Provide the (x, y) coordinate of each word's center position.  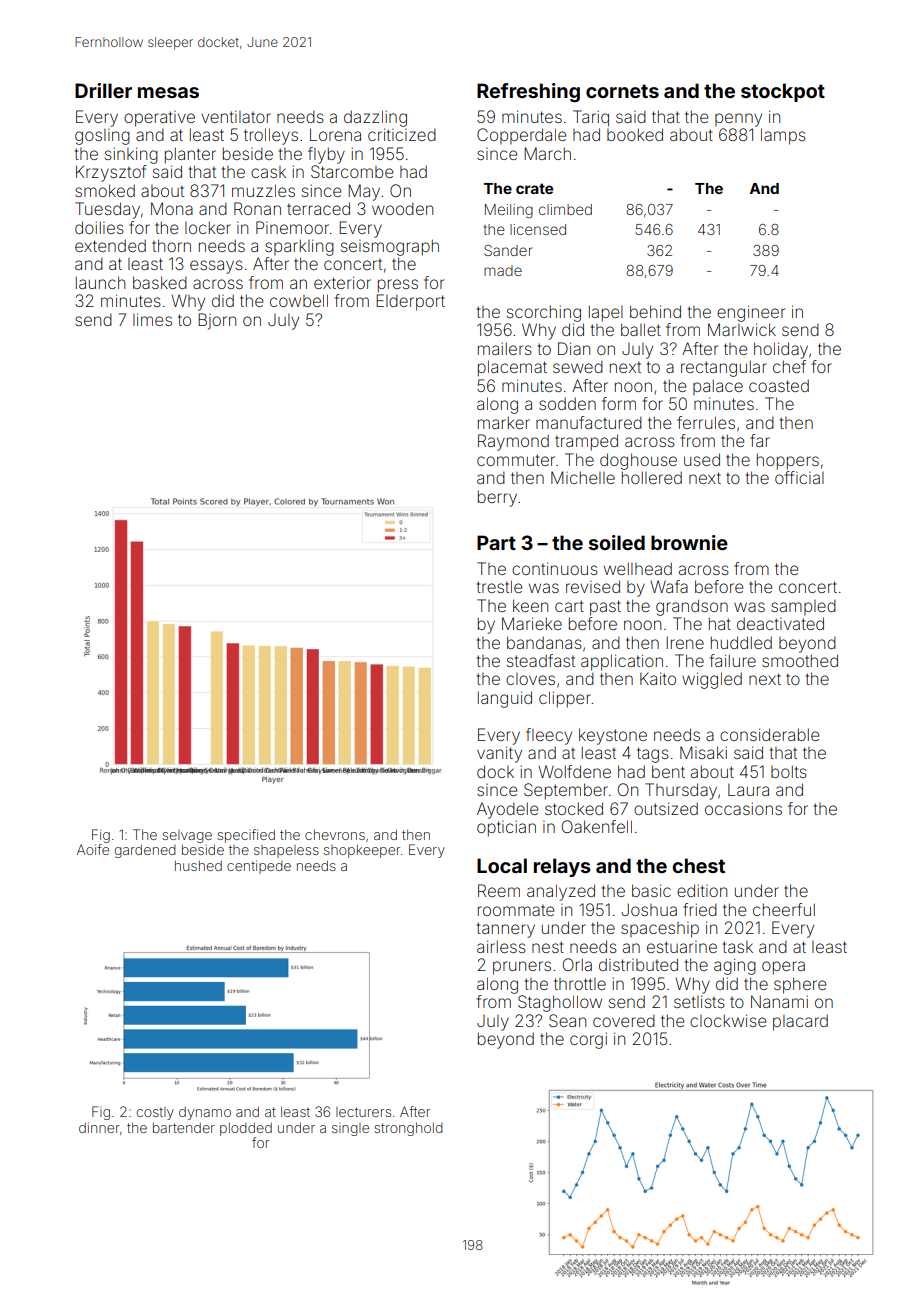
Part (496, 542)
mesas (168, 92)
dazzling (375, 118)
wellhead (638, 568)
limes (152, 319)
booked (635, 134)
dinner (99, 1127)
